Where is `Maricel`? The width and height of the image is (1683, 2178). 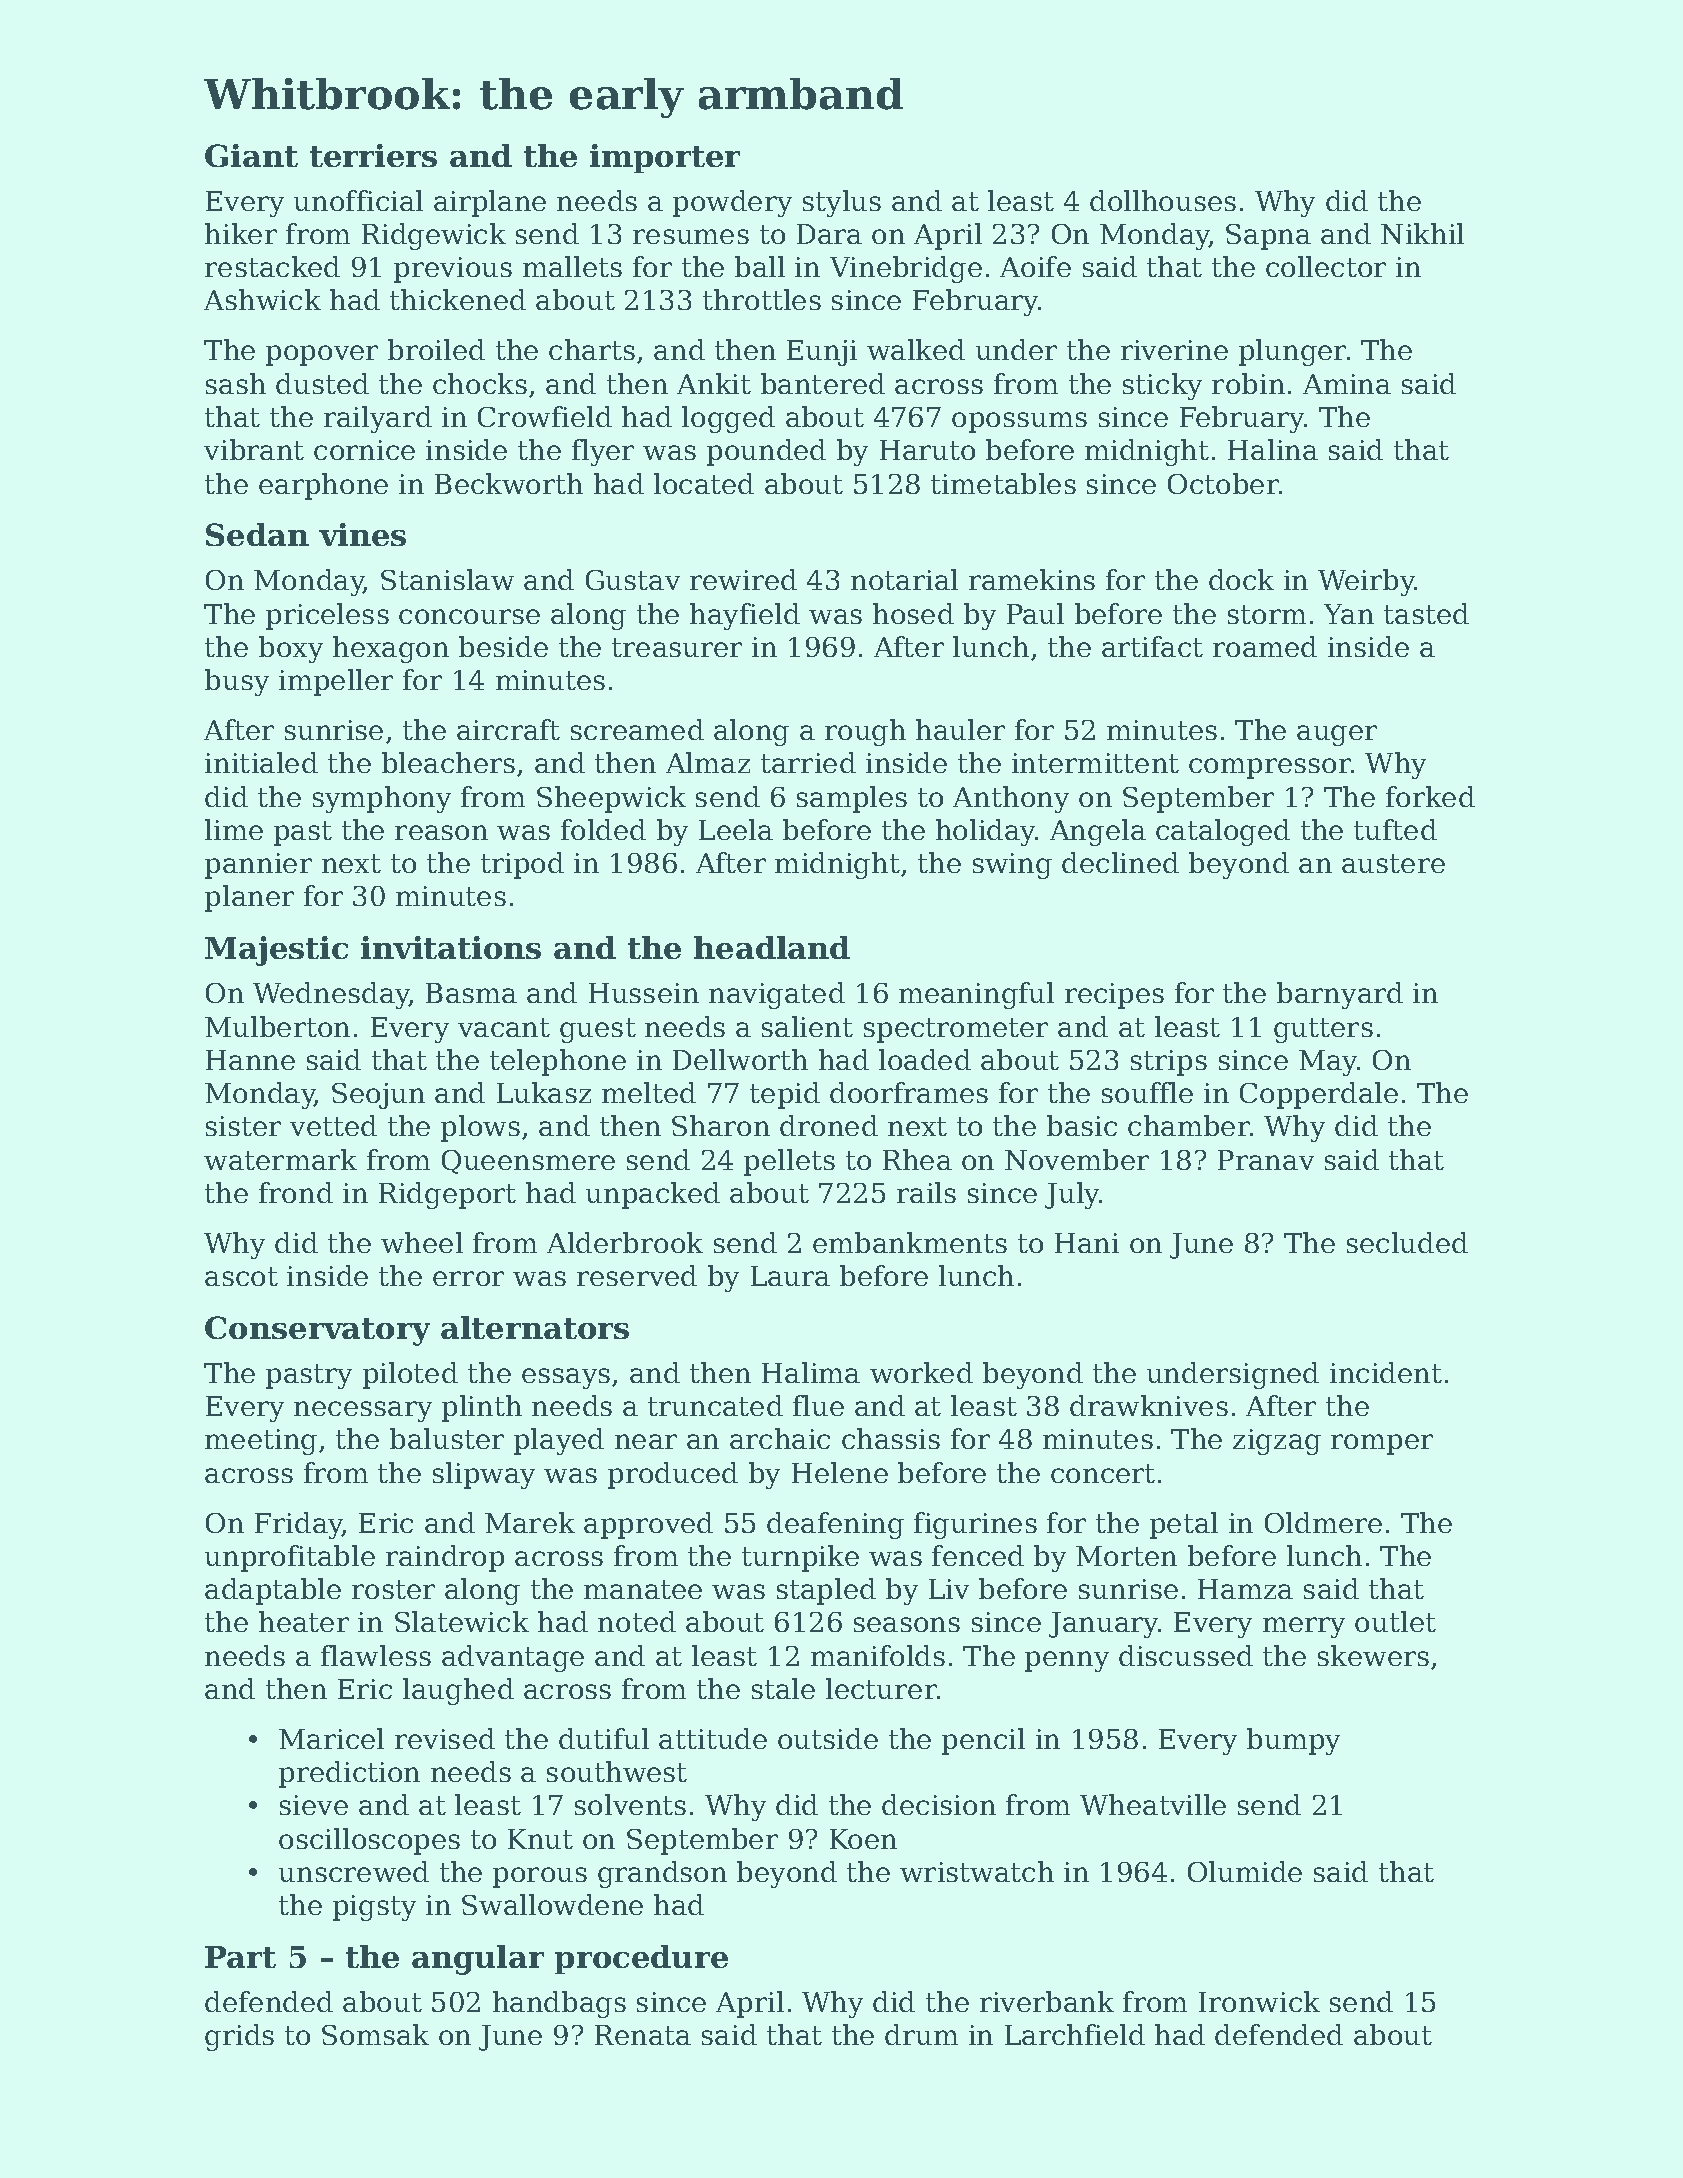
Maricel is located at coordinates (331, 1738).
